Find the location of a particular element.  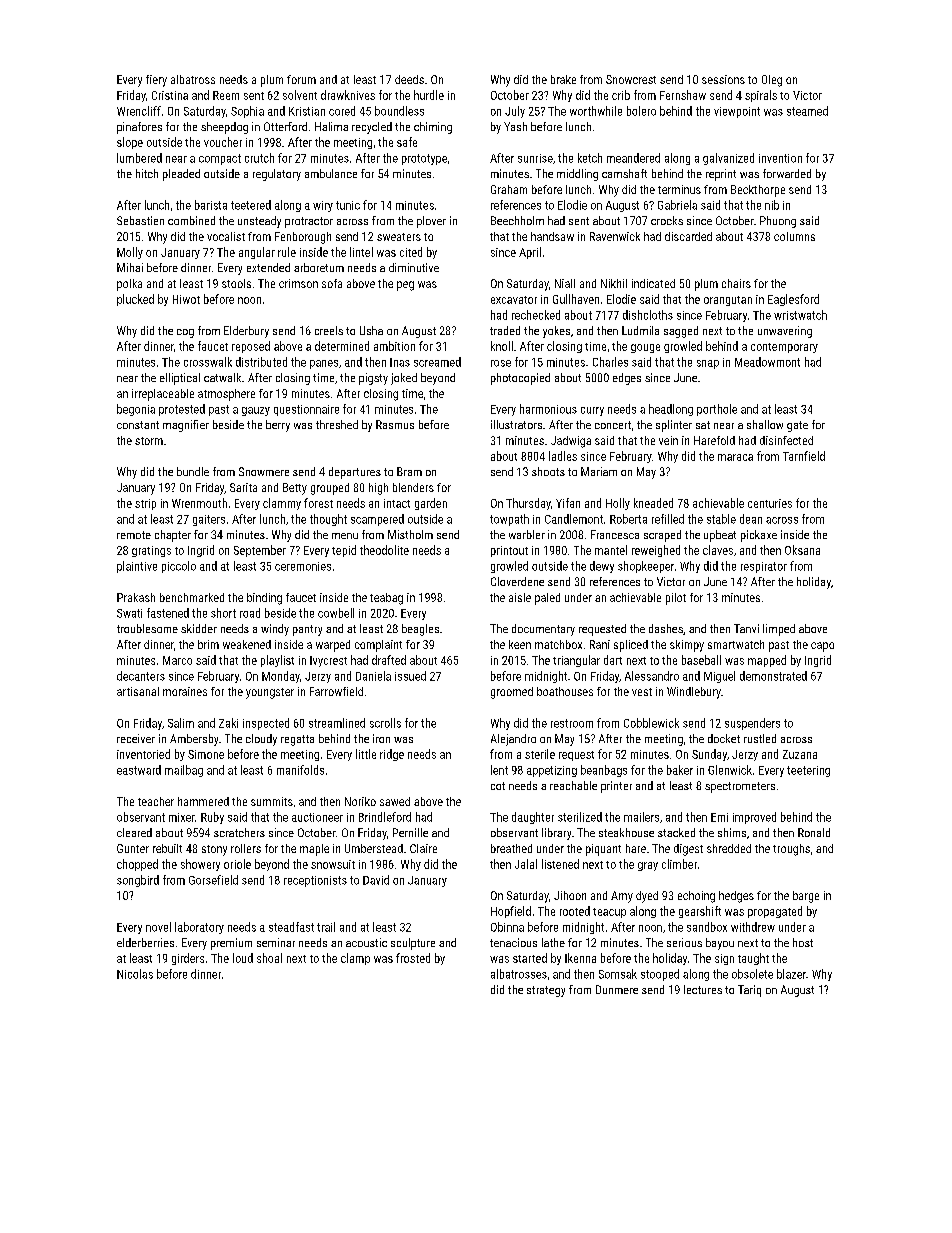

Ronald is located at coordinates (814, 832).
